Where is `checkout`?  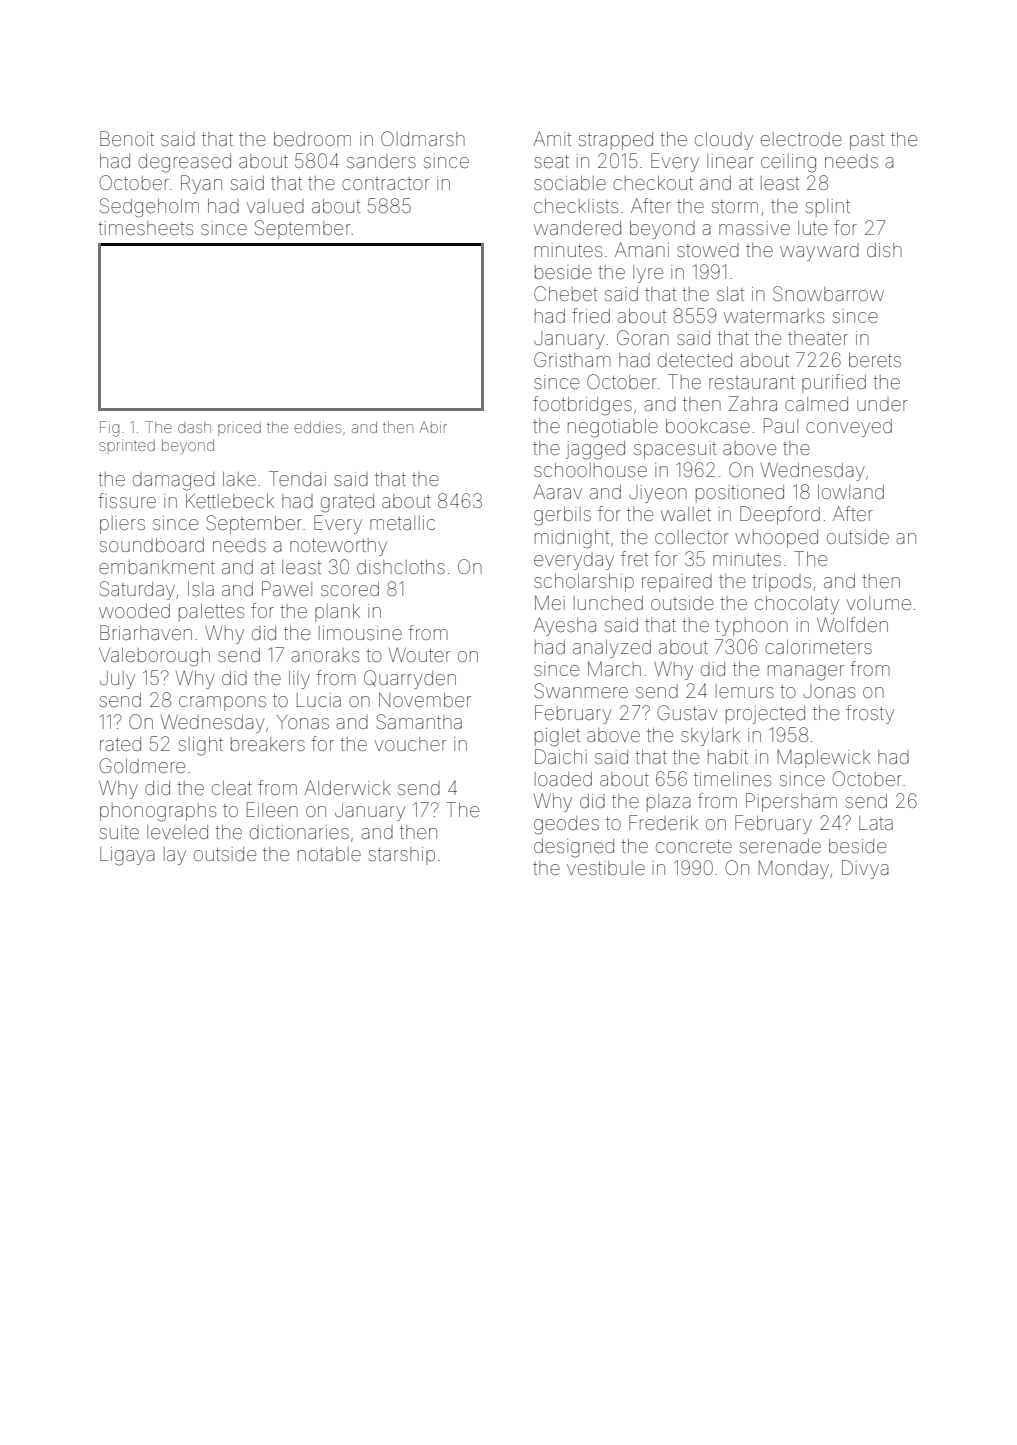 checkout is located at coordinates (653, 183).
